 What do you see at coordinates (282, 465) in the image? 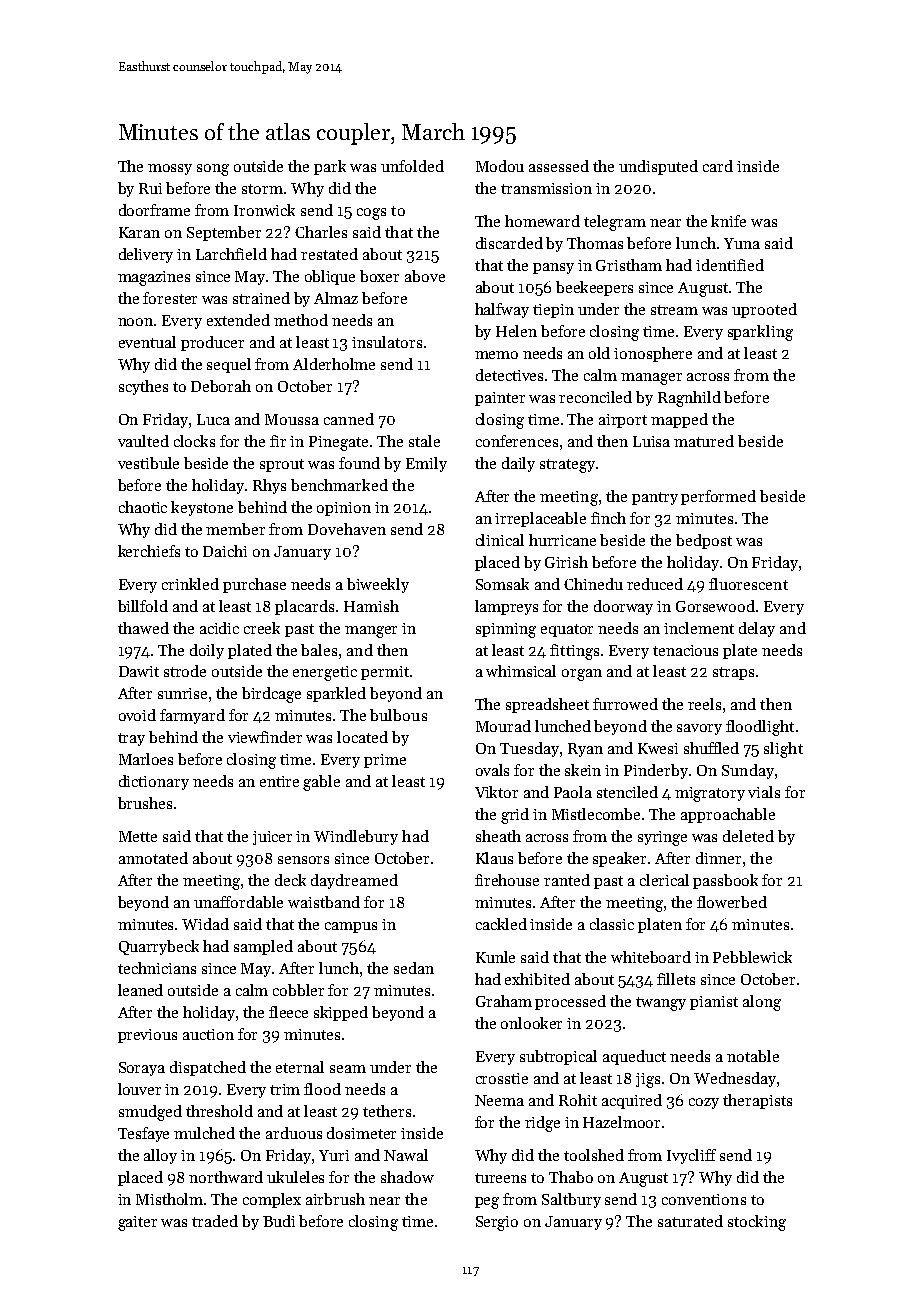
I see `sprout` at bounding box center [282, 465].
